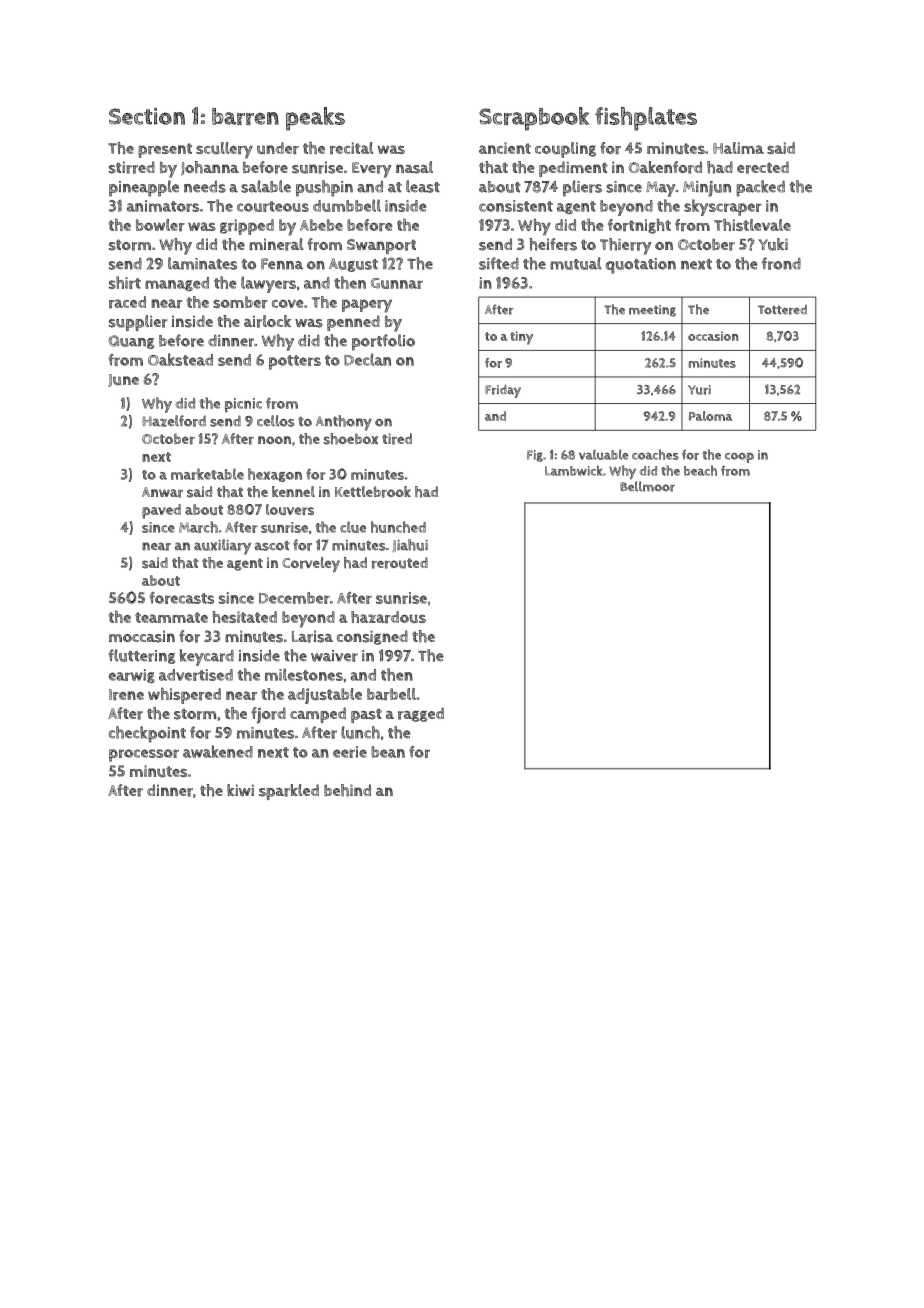 The image size is (924, 1308). I want to click on cellos, so click(276, 421).
